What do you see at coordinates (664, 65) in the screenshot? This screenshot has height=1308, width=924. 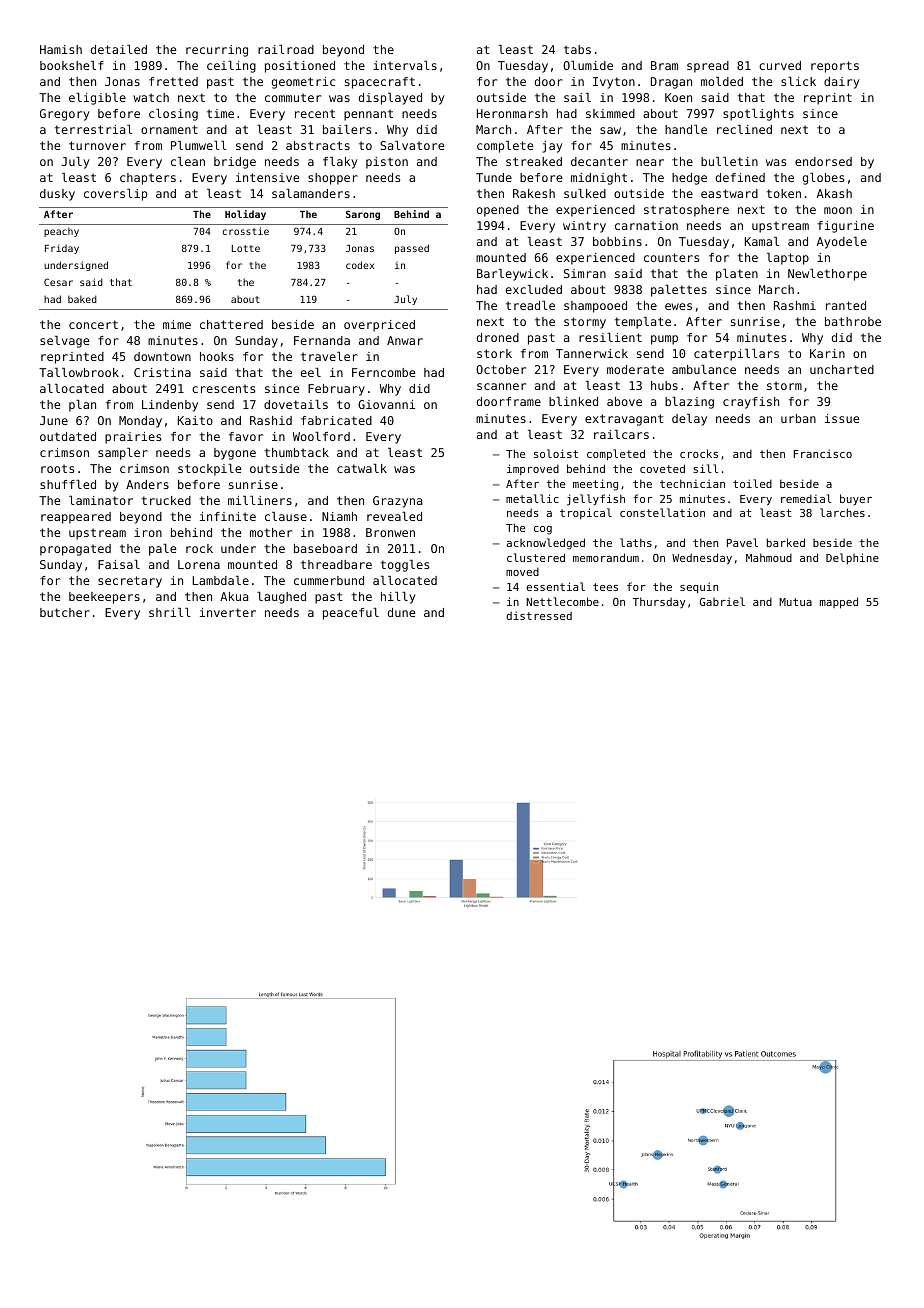 I see `Bram` at bounding box center [664, 65].
